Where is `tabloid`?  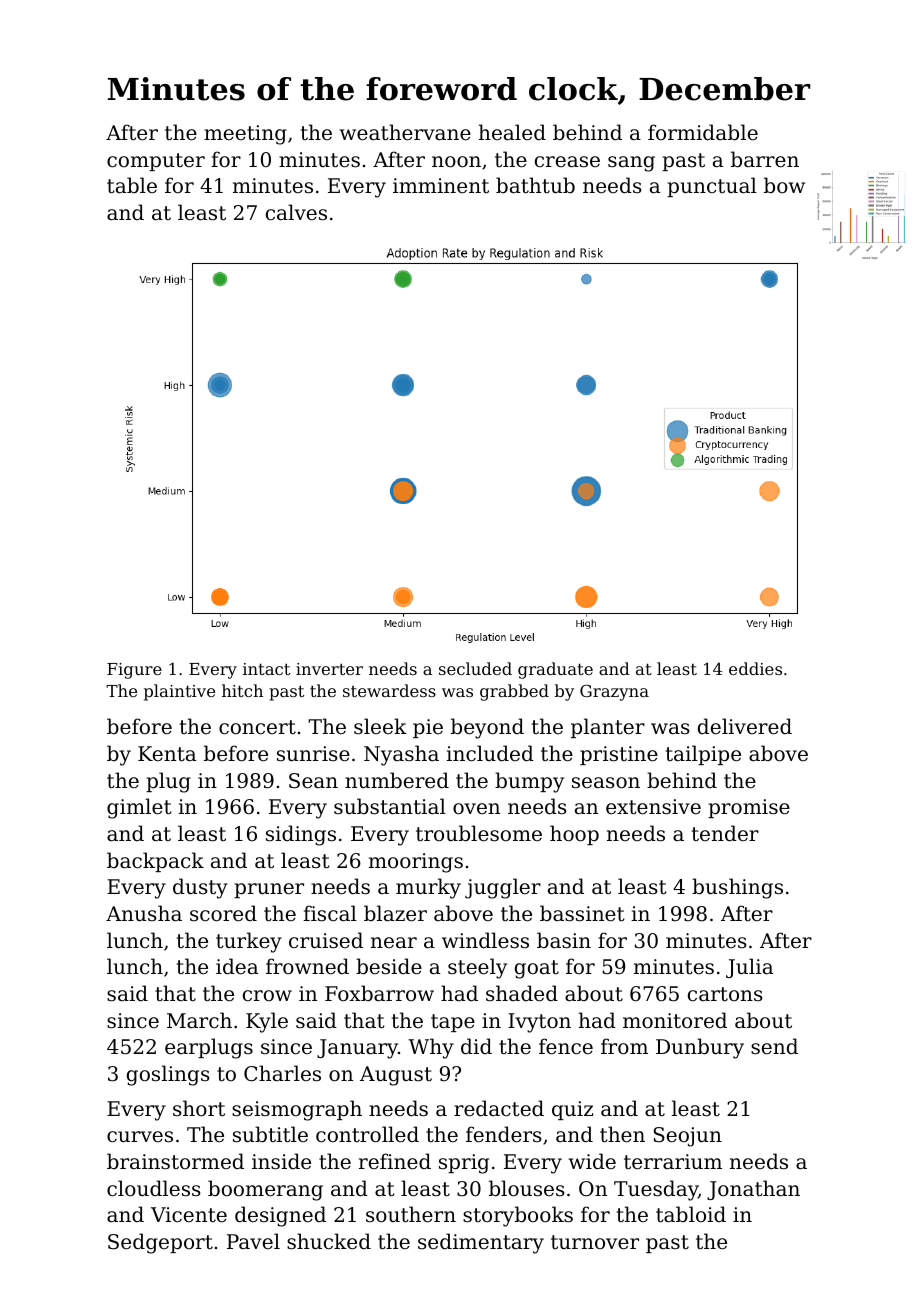
tabloid is located at coordinates (691, 1214).
